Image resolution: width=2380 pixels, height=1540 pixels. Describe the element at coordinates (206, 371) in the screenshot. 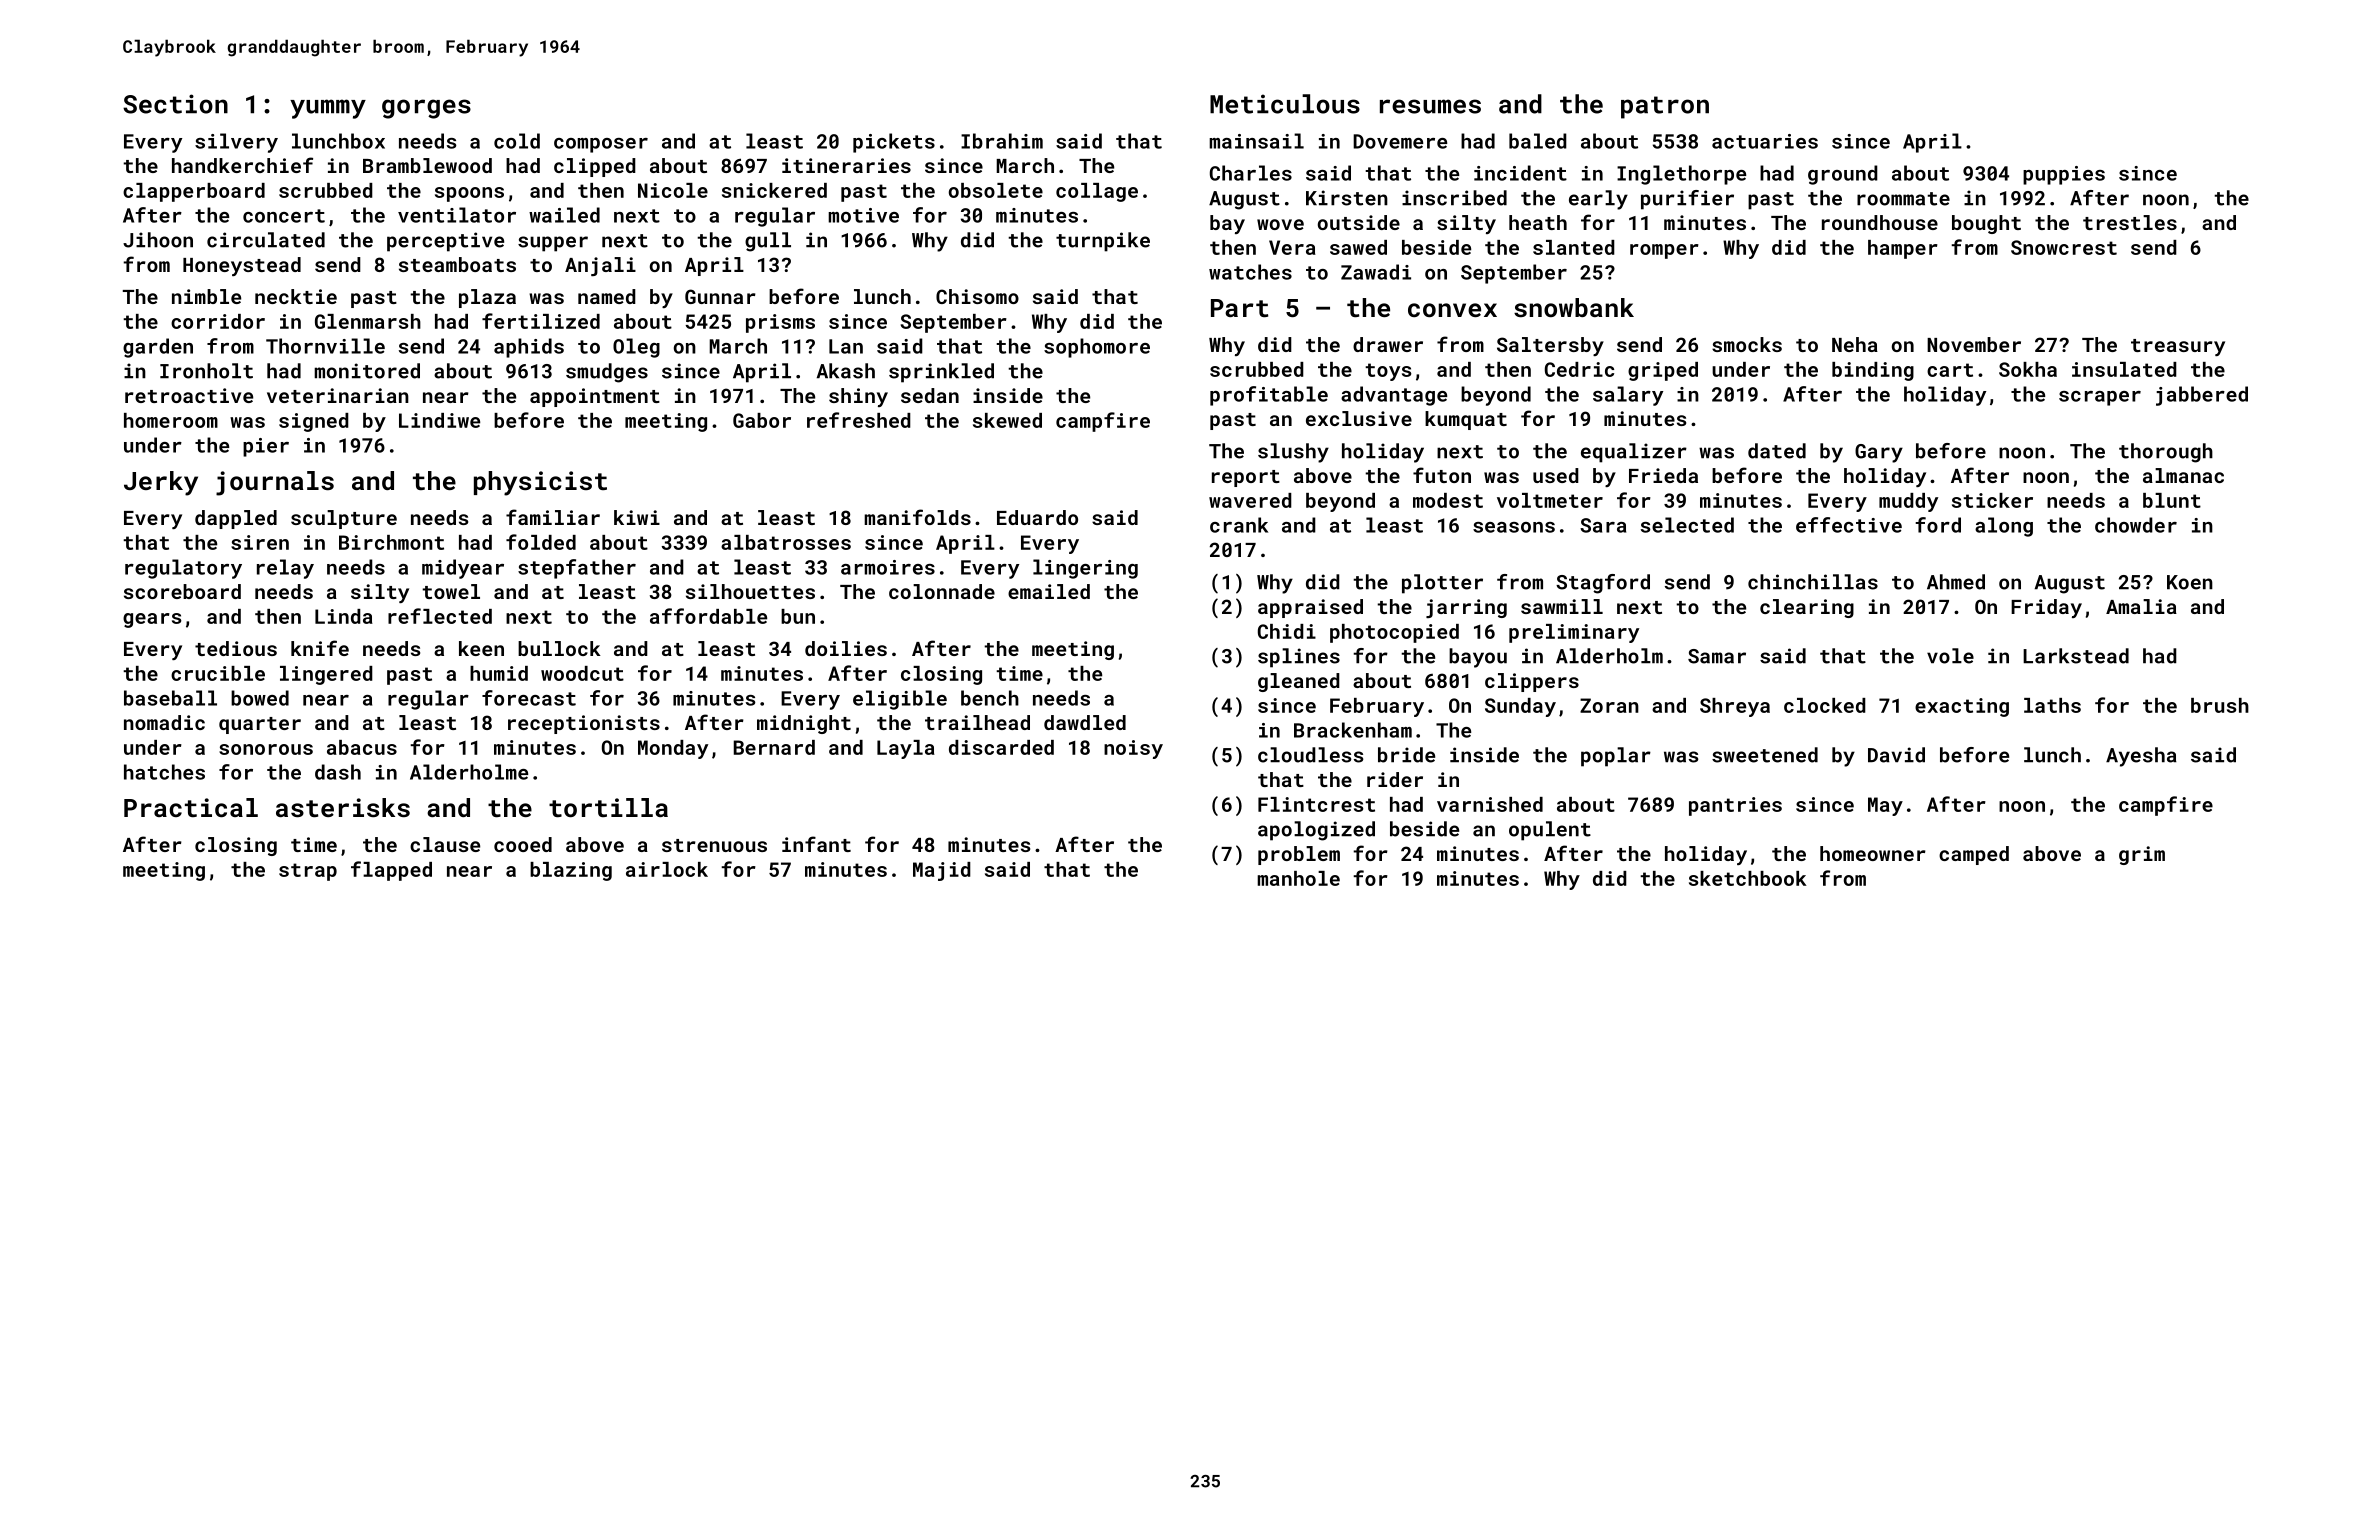

I see `Ironholt` at that location.
